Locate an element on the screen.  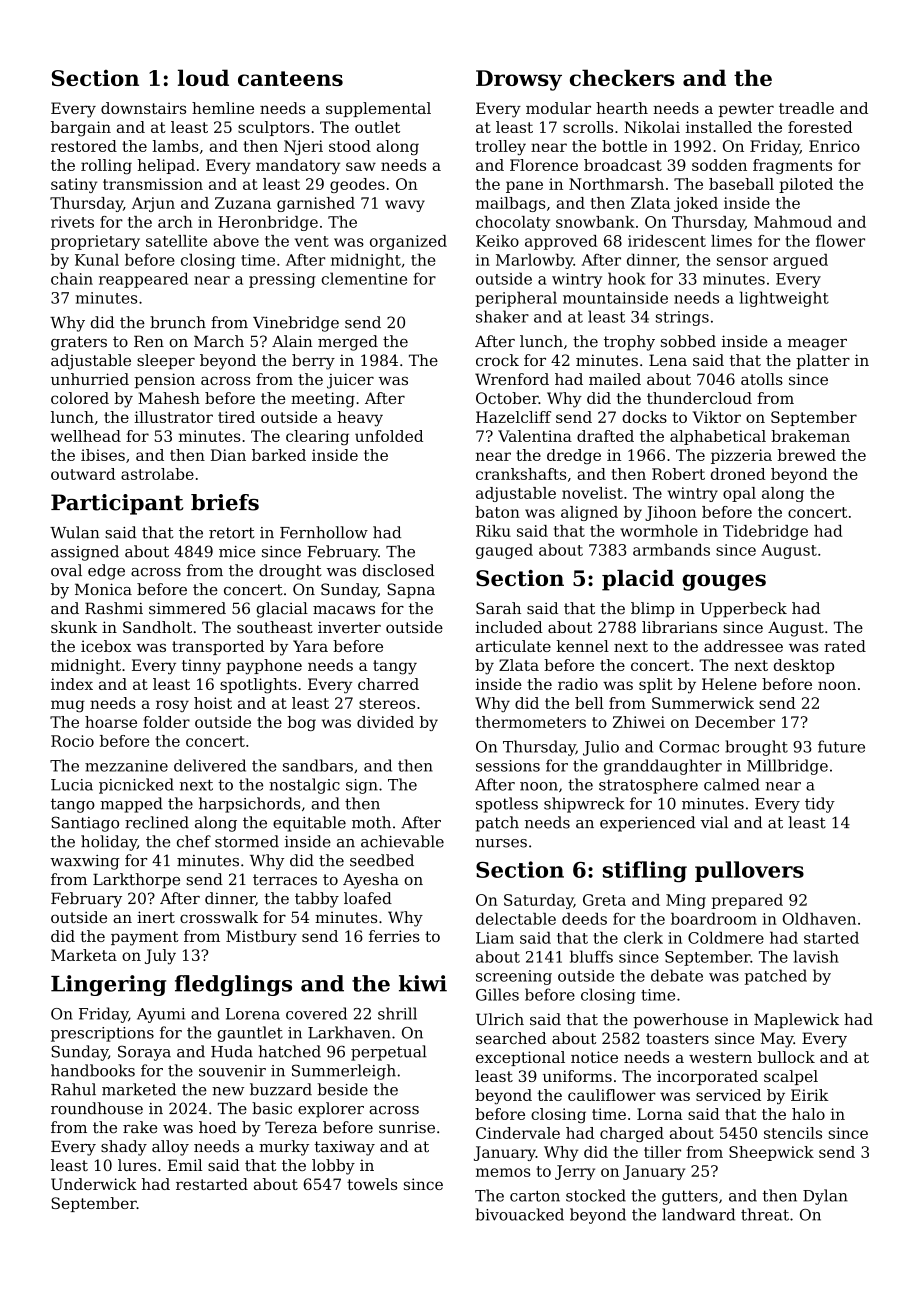
marketed is located at coordinates (139, 1089).
